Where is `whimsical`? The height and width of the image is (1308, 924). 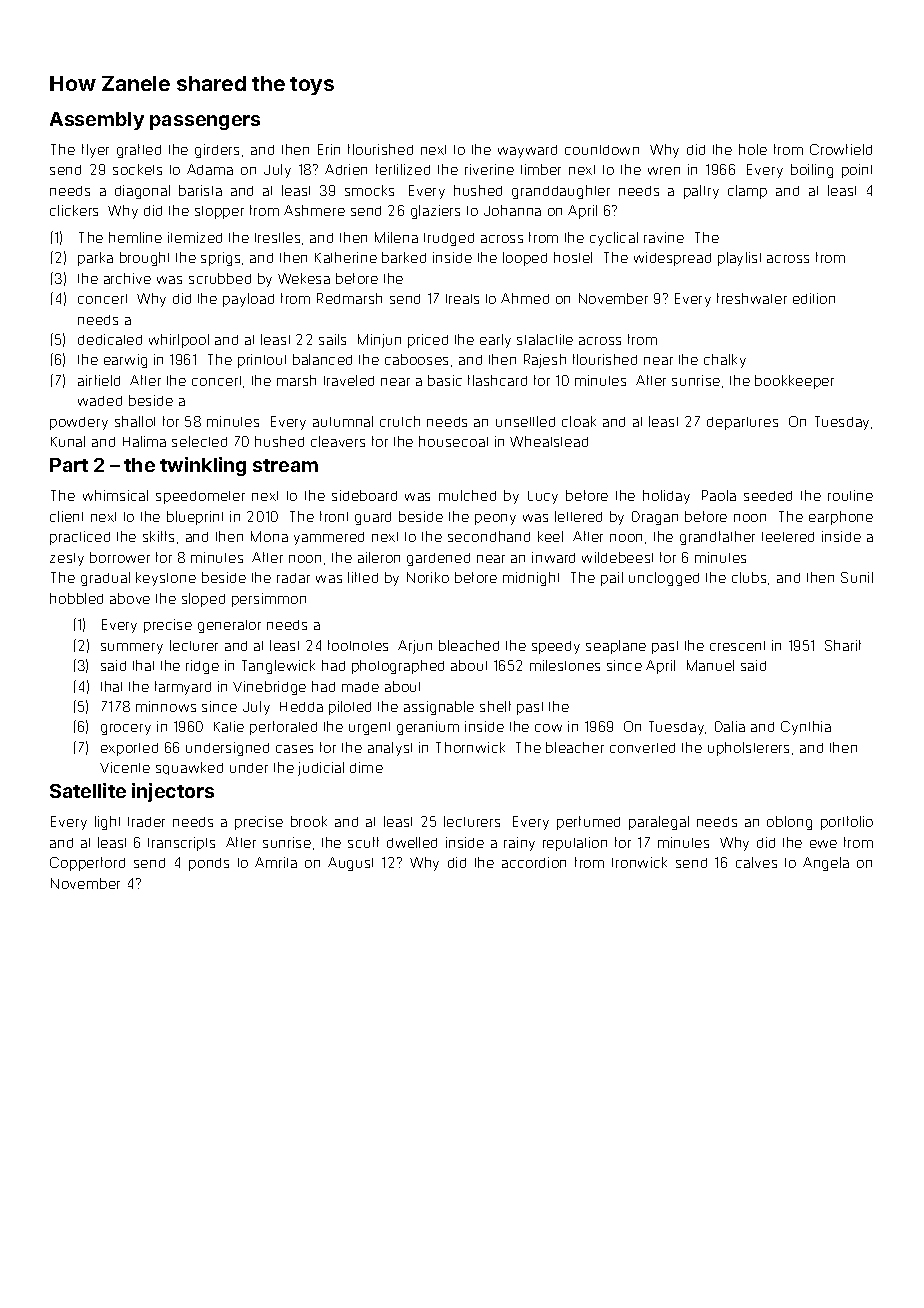 whimsical is located at coordinates (115, 495).
